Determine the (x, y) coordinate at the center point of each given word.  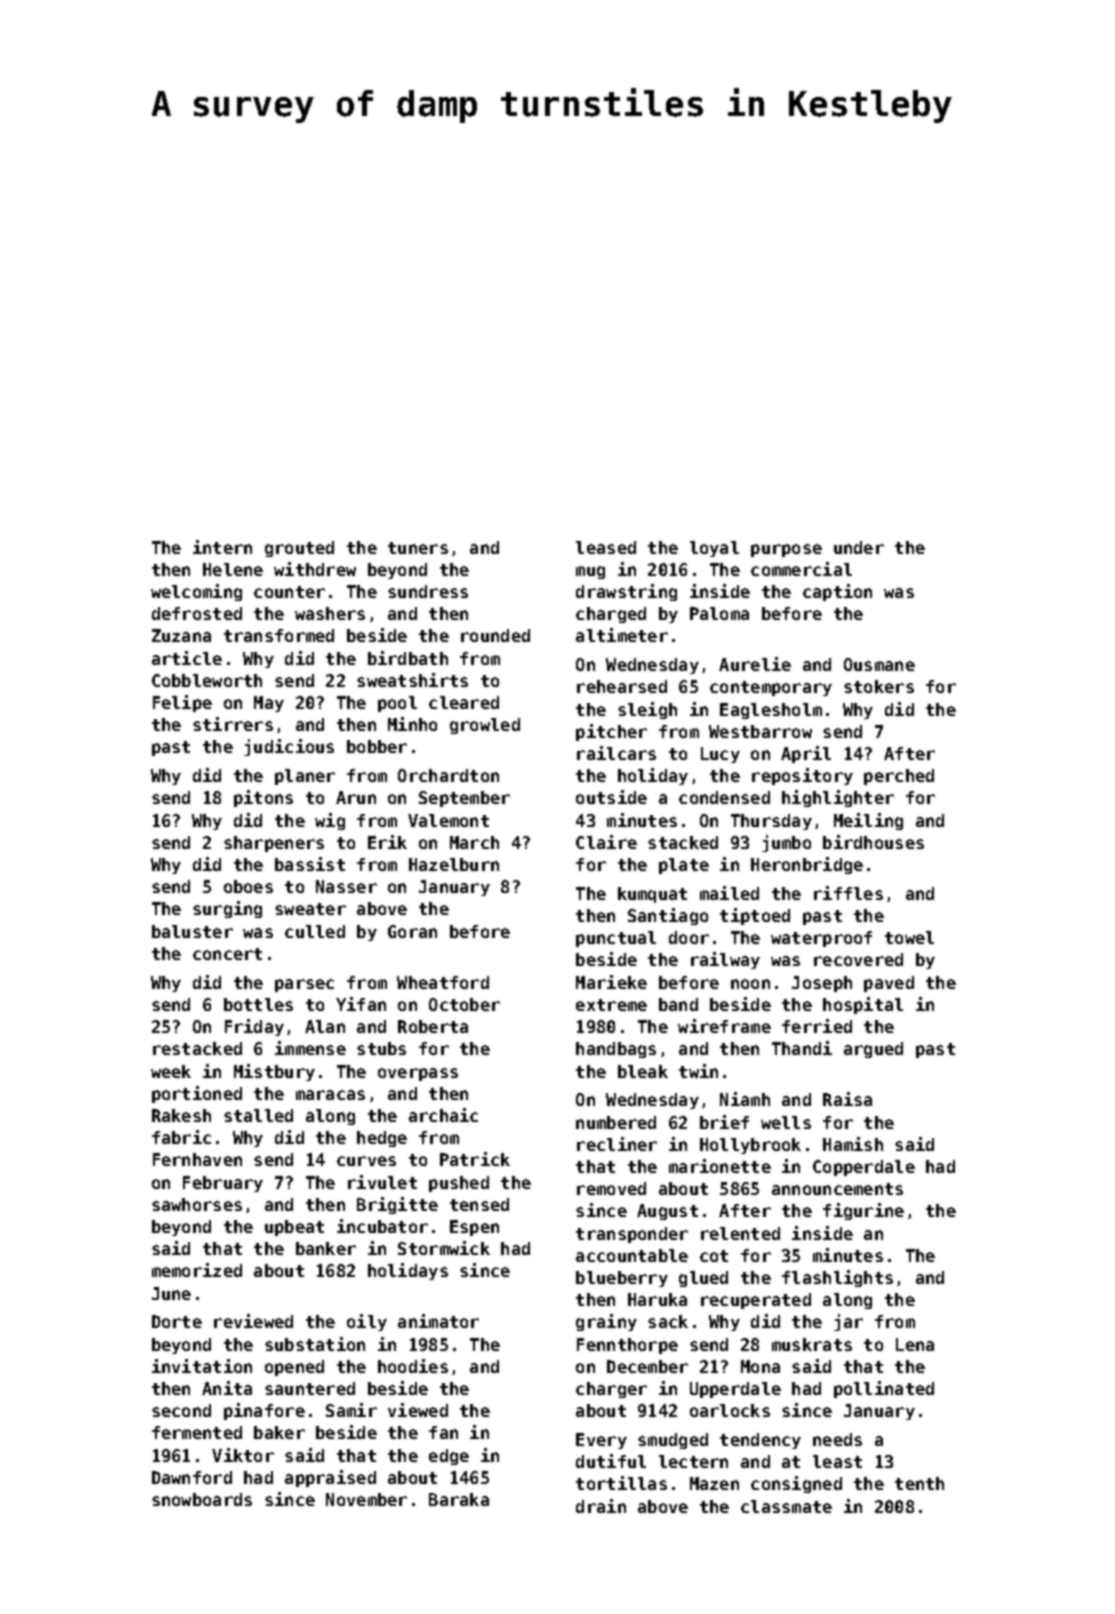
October (464, 1004)
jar (848, 1322)
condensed (724, 797)
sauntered (310, 1388)
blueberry (622, 1279)
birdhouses (873, 842)
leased (606, 547)
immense (310, 1048)
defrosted (197, 613)
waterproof (821, 939)
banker (326, 1248)
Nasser (346, 886)
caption (837, 592)
